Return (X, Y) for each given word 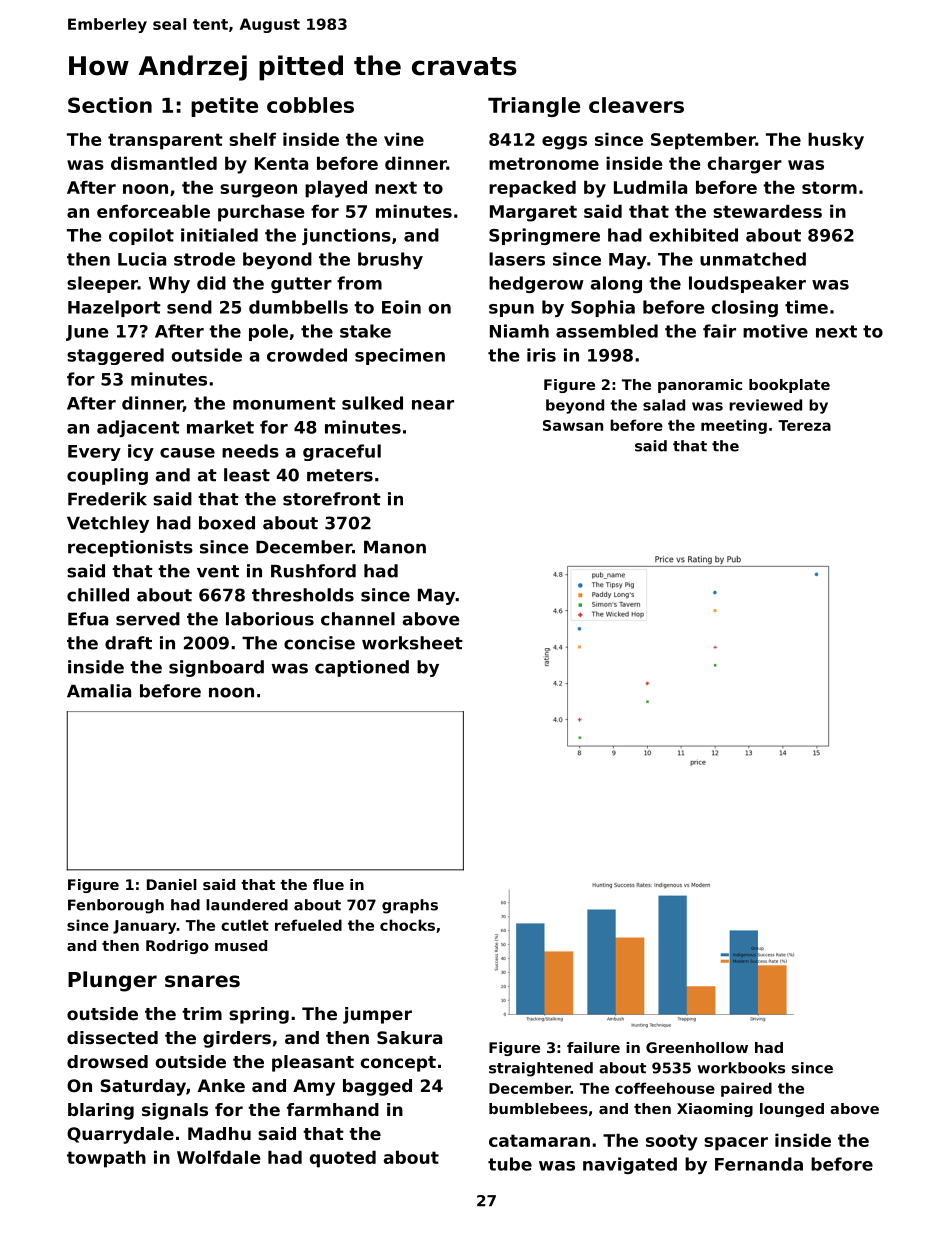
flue (328, 884)
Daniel (172, 884)
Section (110, 105)
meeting (734, 426)
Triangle (534, 107)
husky (836, 141)
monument (284, 403)
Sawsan (573, 425)
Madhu (219, 1133)
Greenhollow (697, 1047)
